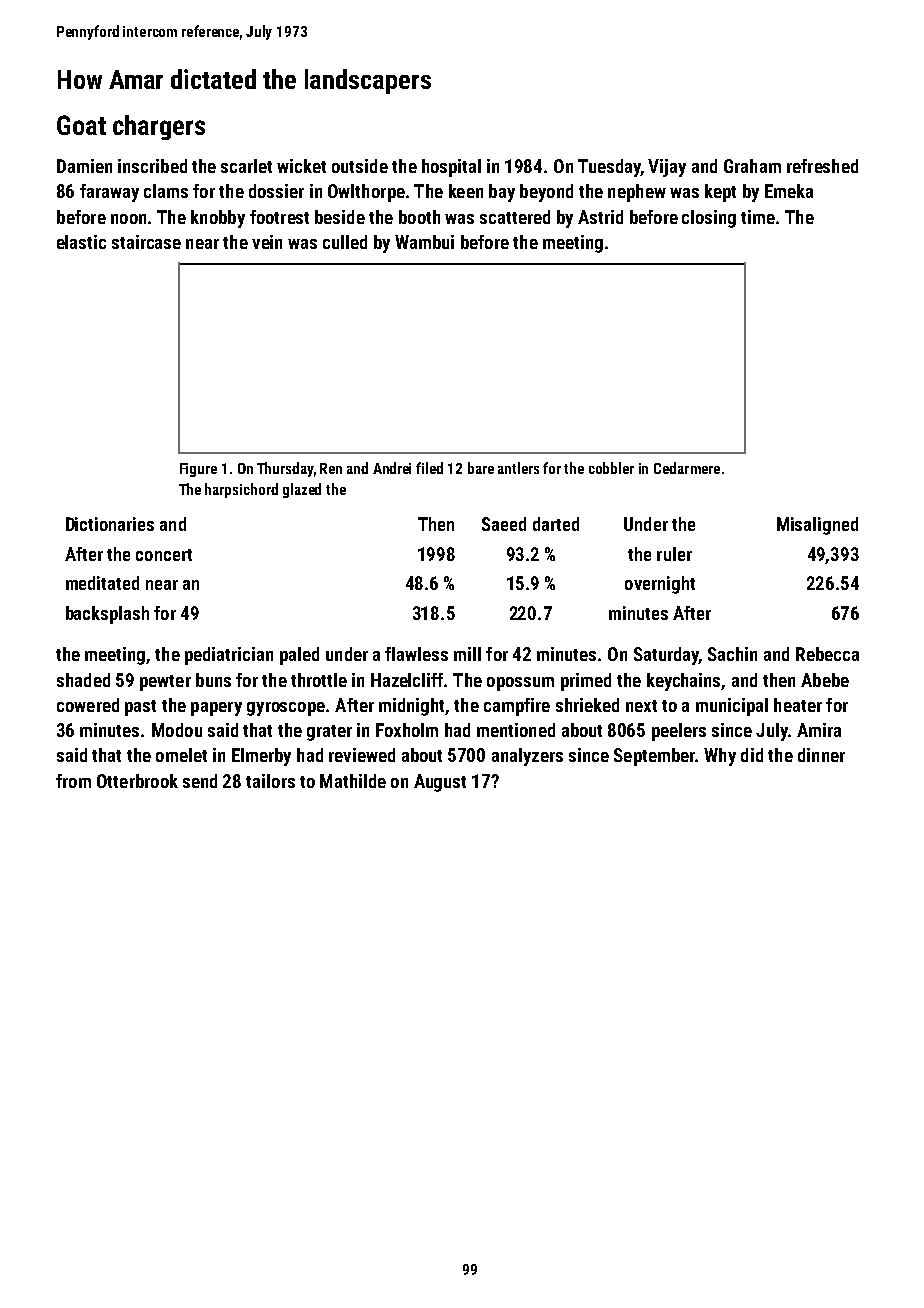 The width and height of the page is (924, 1308). Describe the element at coordinates (709, 219) in the page. I see `closing` at that location.
